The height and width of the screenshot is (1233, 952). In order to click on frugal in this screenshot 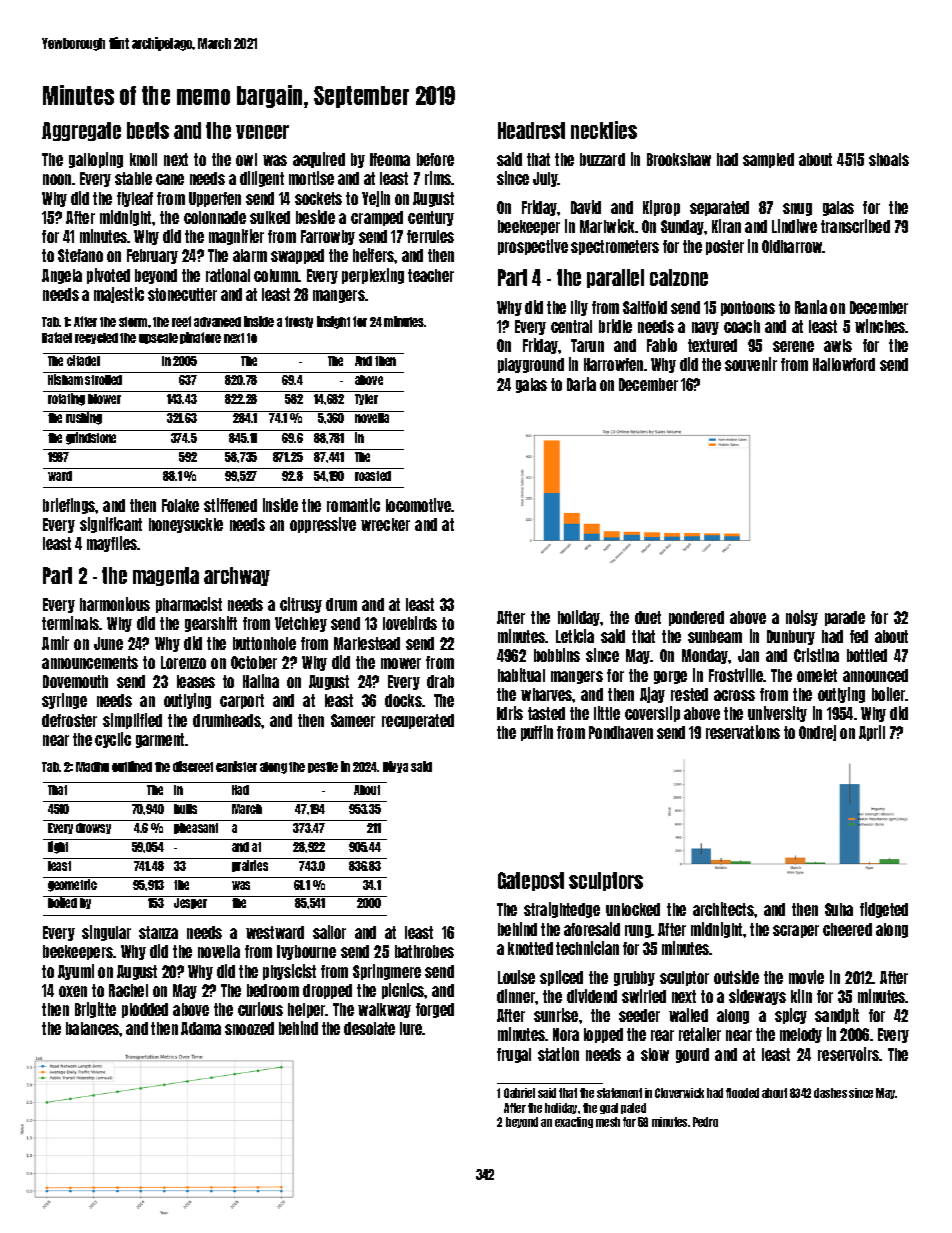, I will do `click(514, 1055)`.
